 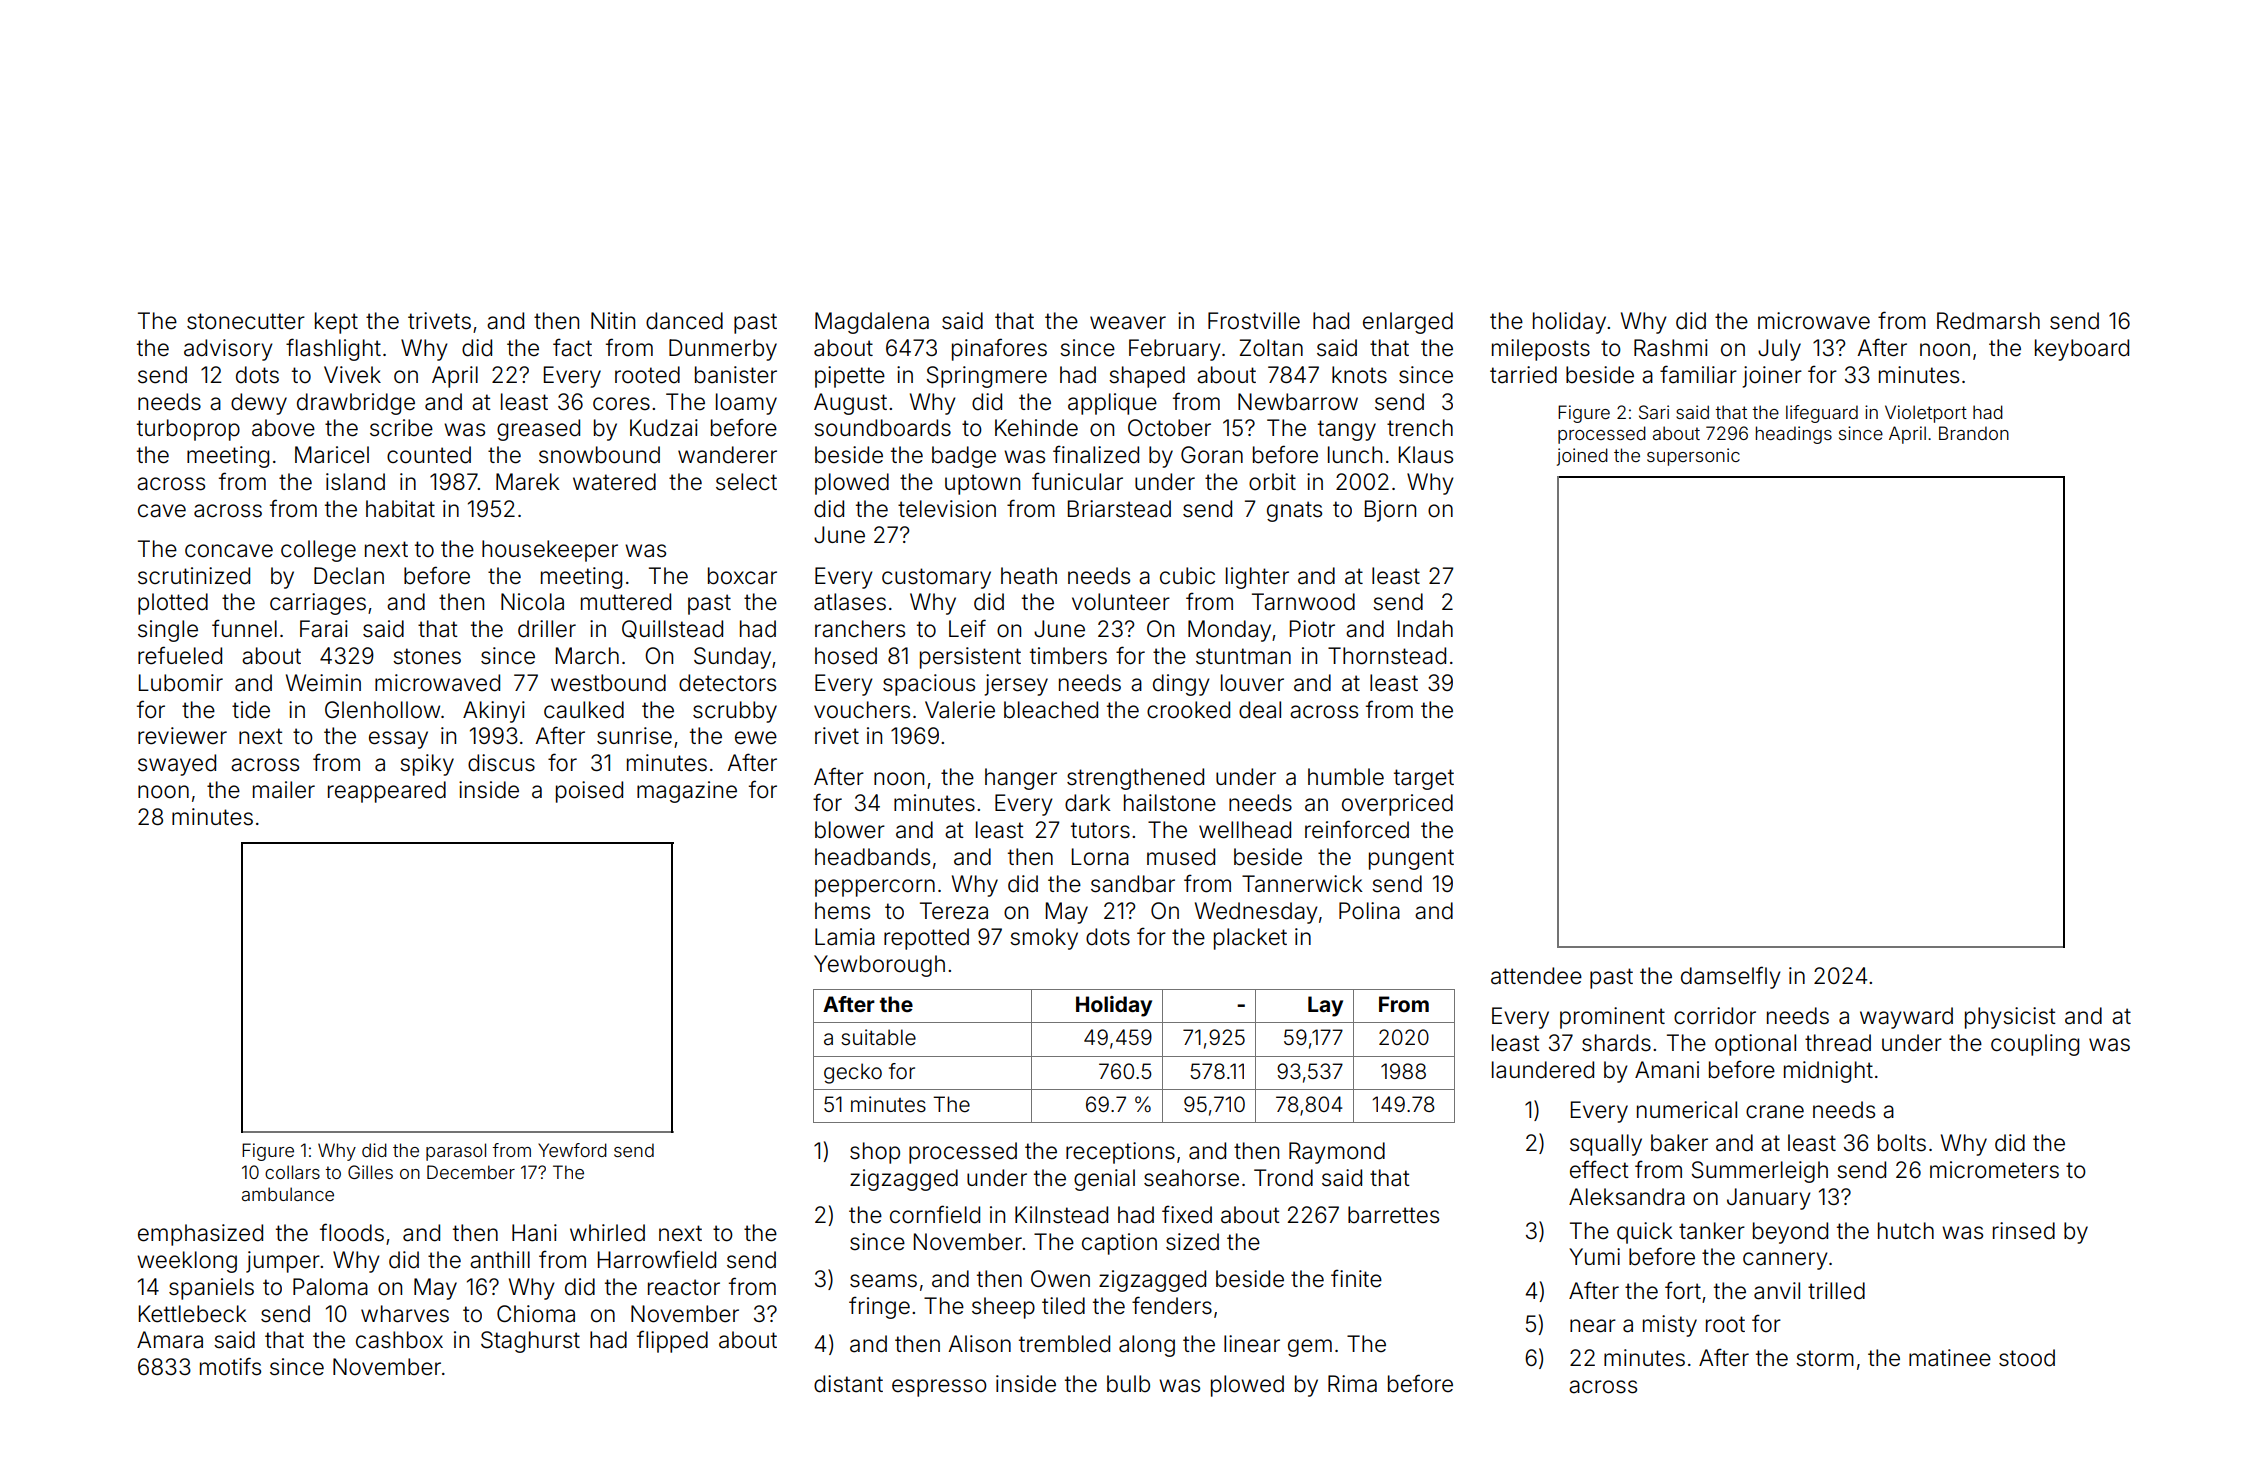 I want to click on Indah, so click(x=1425, y=629).
